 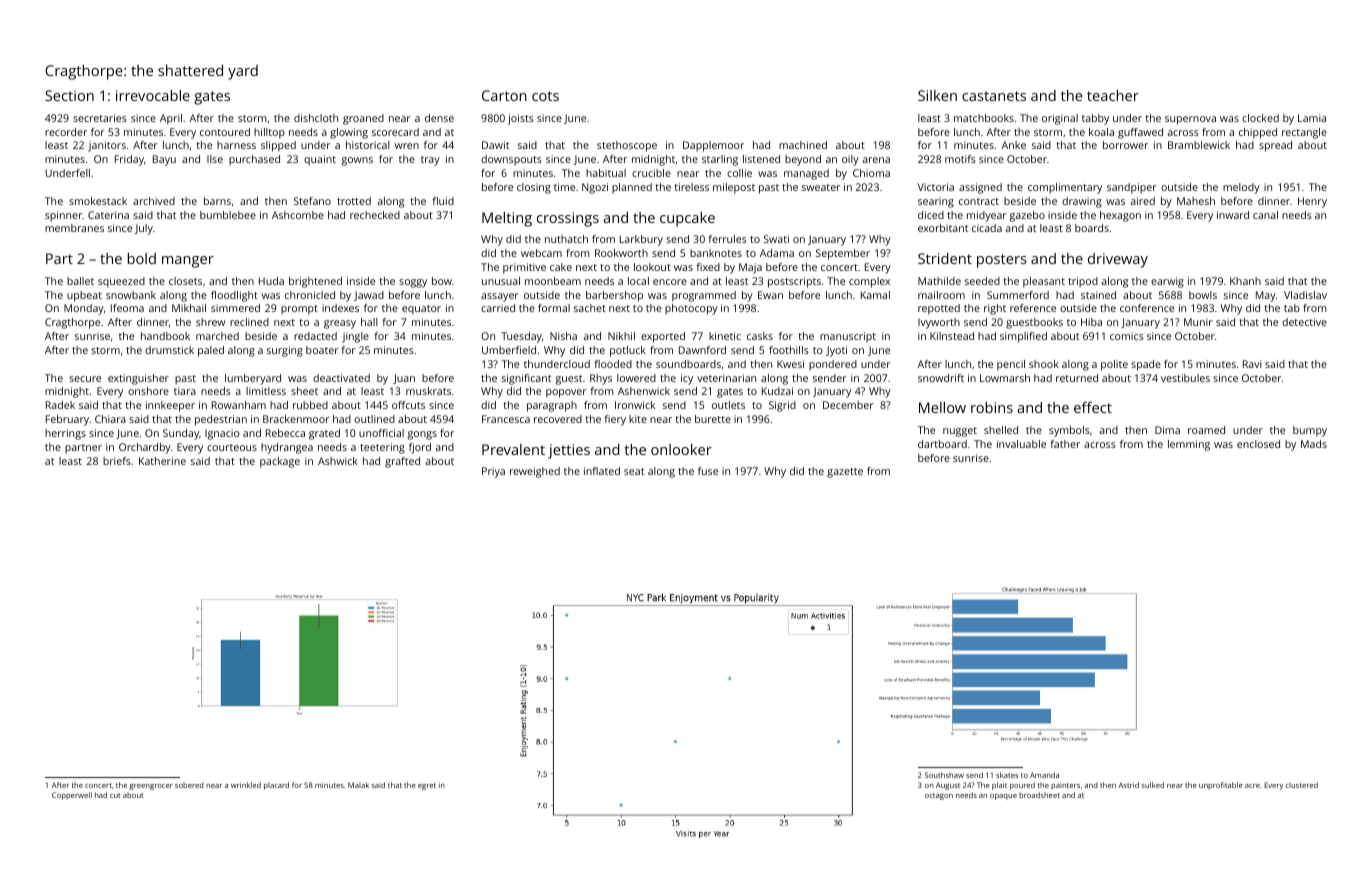 I want to click on sulked, so click(x=1153, y=785).
